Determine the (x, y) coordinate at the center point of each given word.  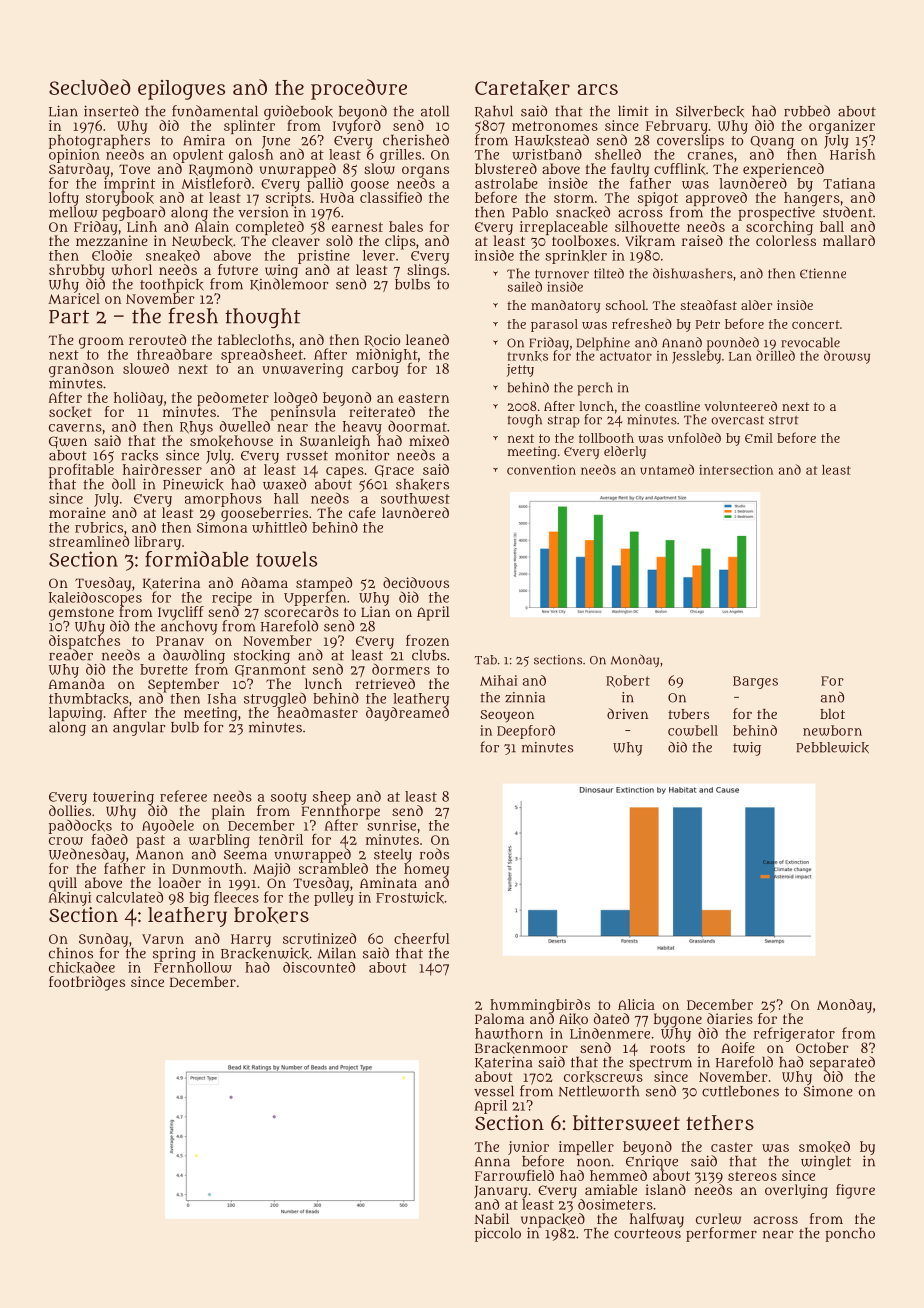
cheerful (422, 938)
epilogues (181, 90)
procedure (359, 89)
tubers (688, 714)
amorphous (223, 500)
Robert (628, 681)
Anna (492, 1162)
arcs (598, 89)
